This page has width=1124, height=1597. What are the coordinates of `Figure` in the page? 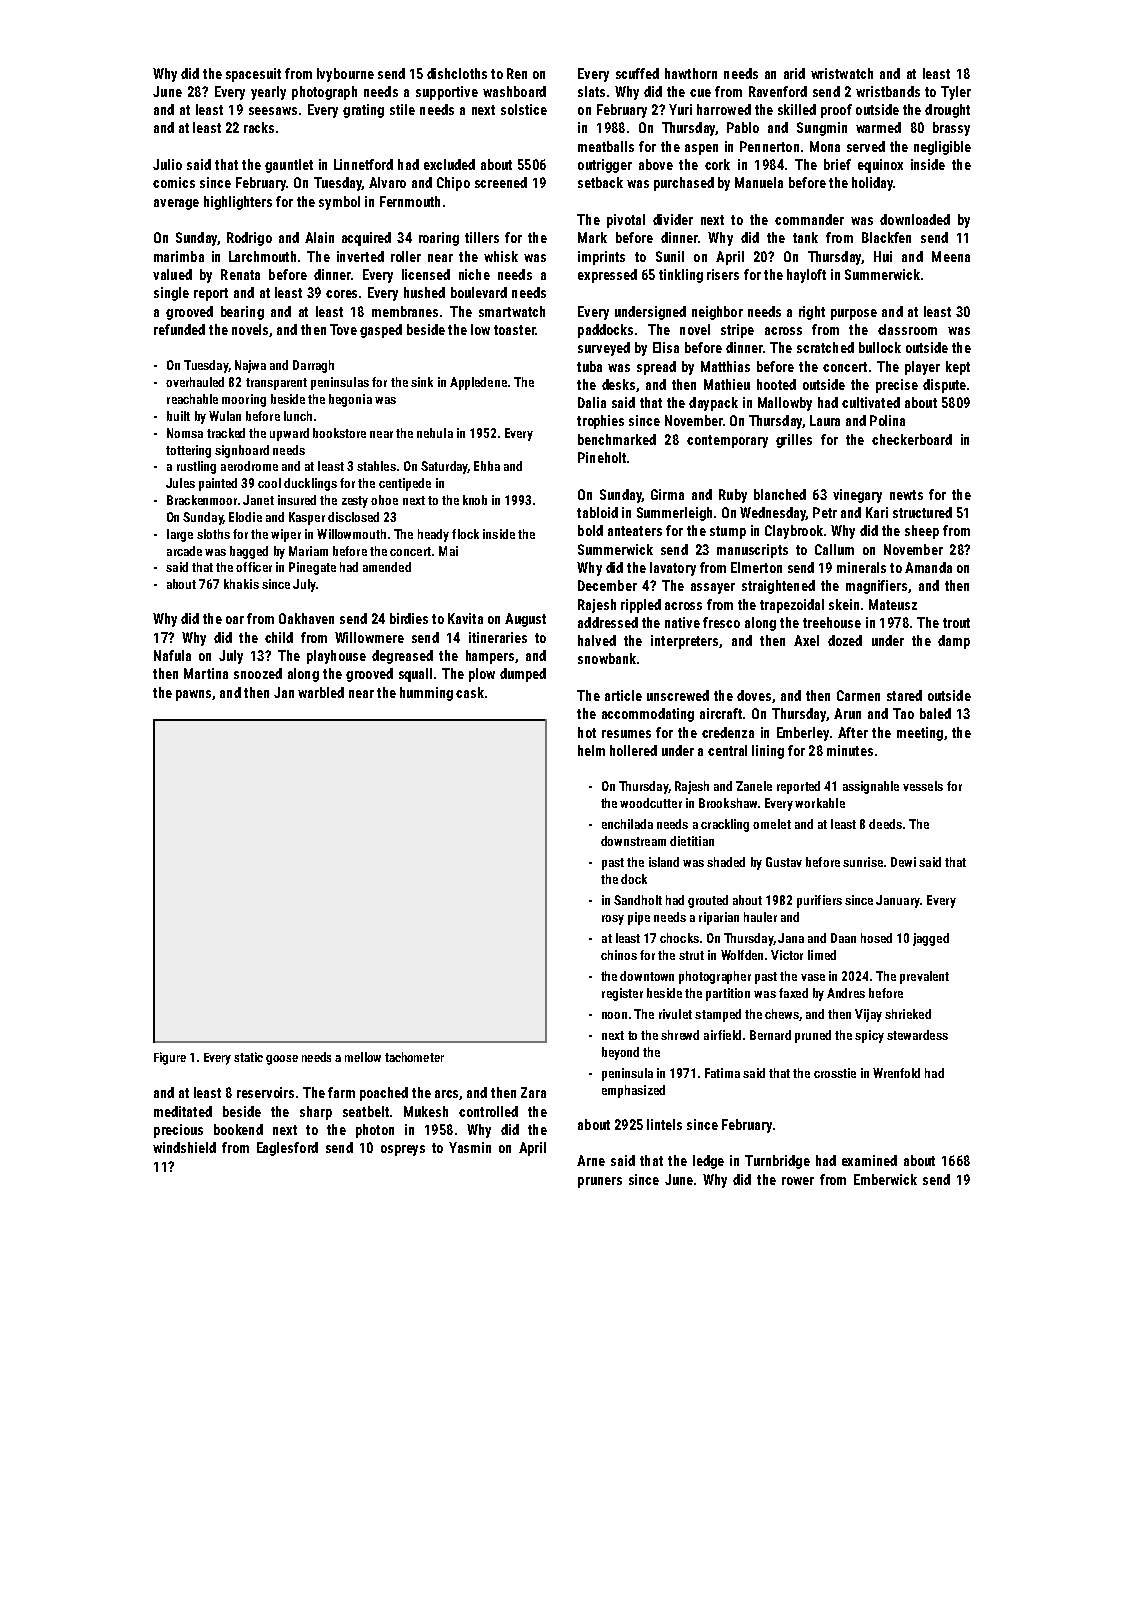 It's located at (170, 1058).
